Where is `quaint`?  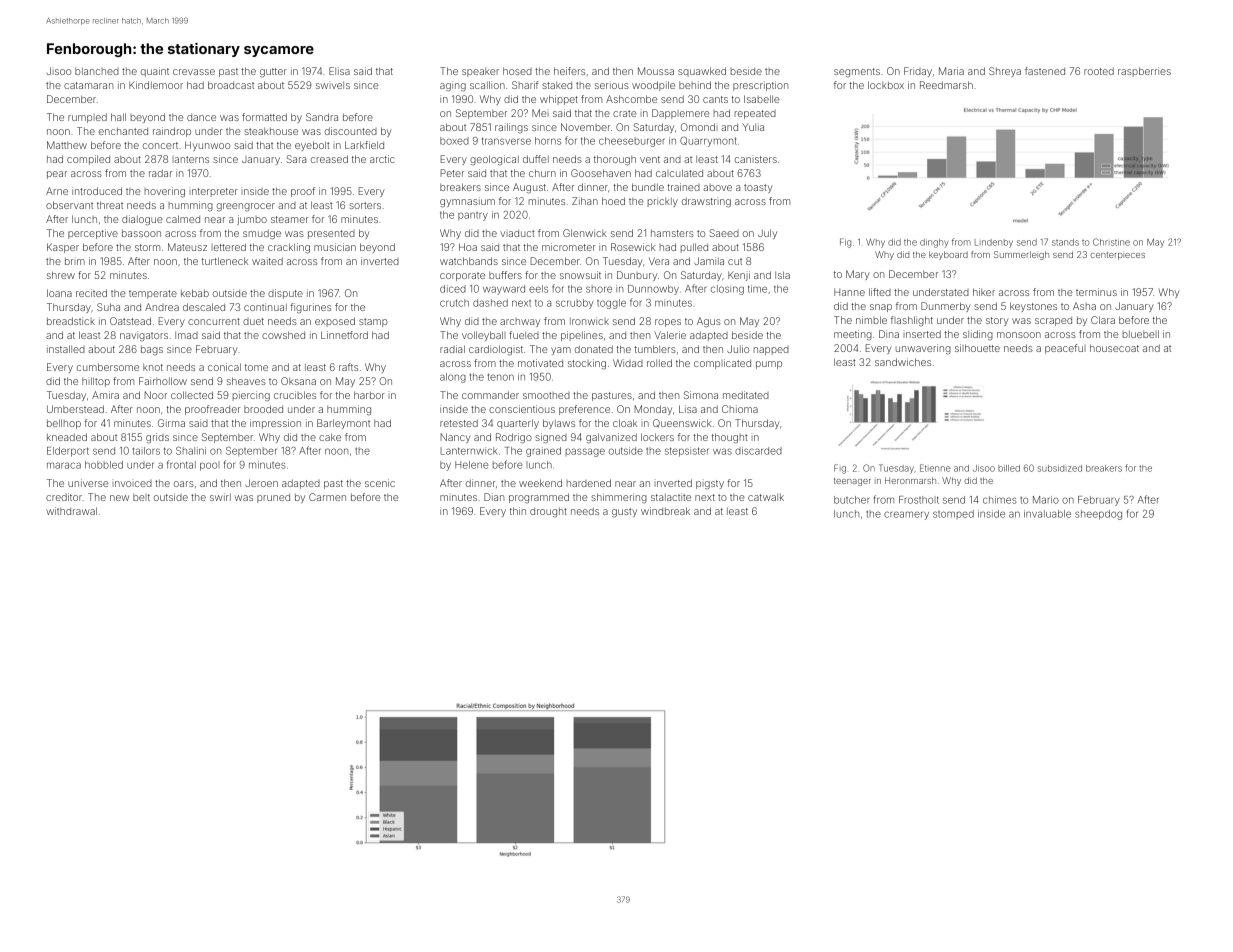 quaint is located at coordinates (155, 72).
